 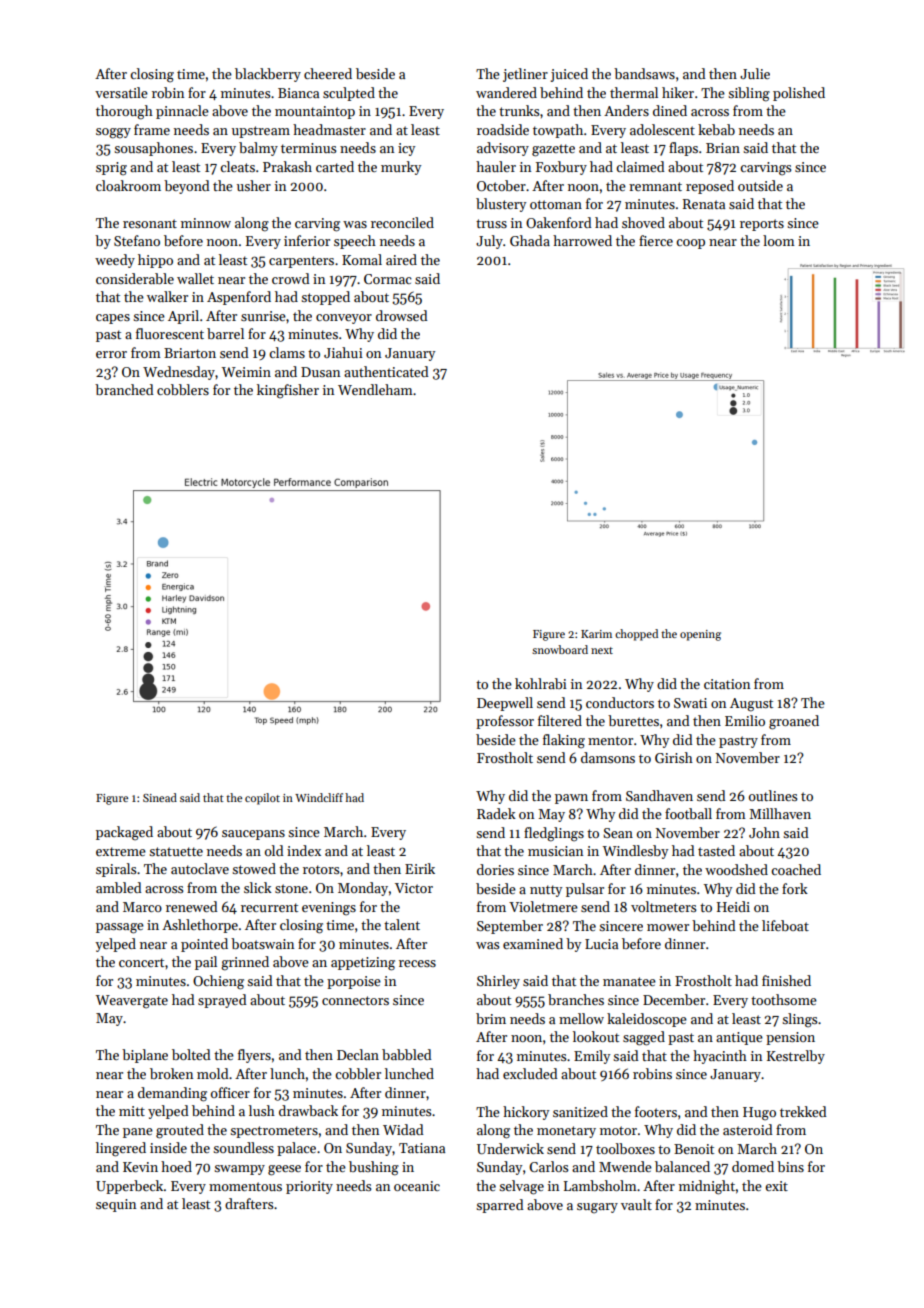 I want to click on inferior, so click(x=307, y=240).
